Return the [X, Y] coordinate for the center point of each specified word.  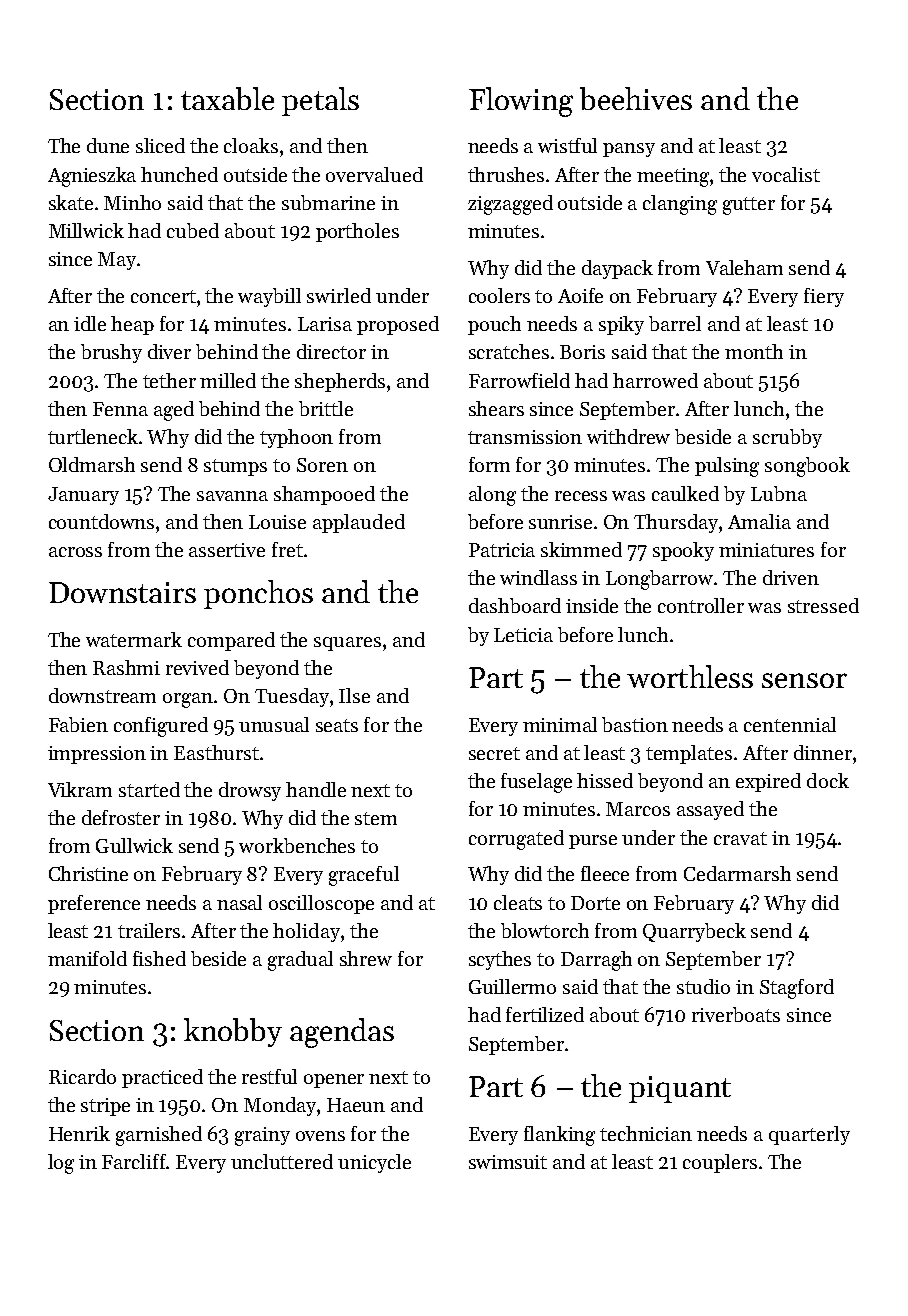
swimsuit [508, 1162]
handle [316, 789]
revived [197, 667]
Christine [88, 873]
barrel [675, 323]
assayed [710, 810]
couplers [720, 1163]
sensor [804, 680]
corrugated [516, 840]
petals [320, 101]
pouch [494, 325]
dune [108, 145]
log [61, 1164]
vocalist [786, 174]
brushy [111, 353]
